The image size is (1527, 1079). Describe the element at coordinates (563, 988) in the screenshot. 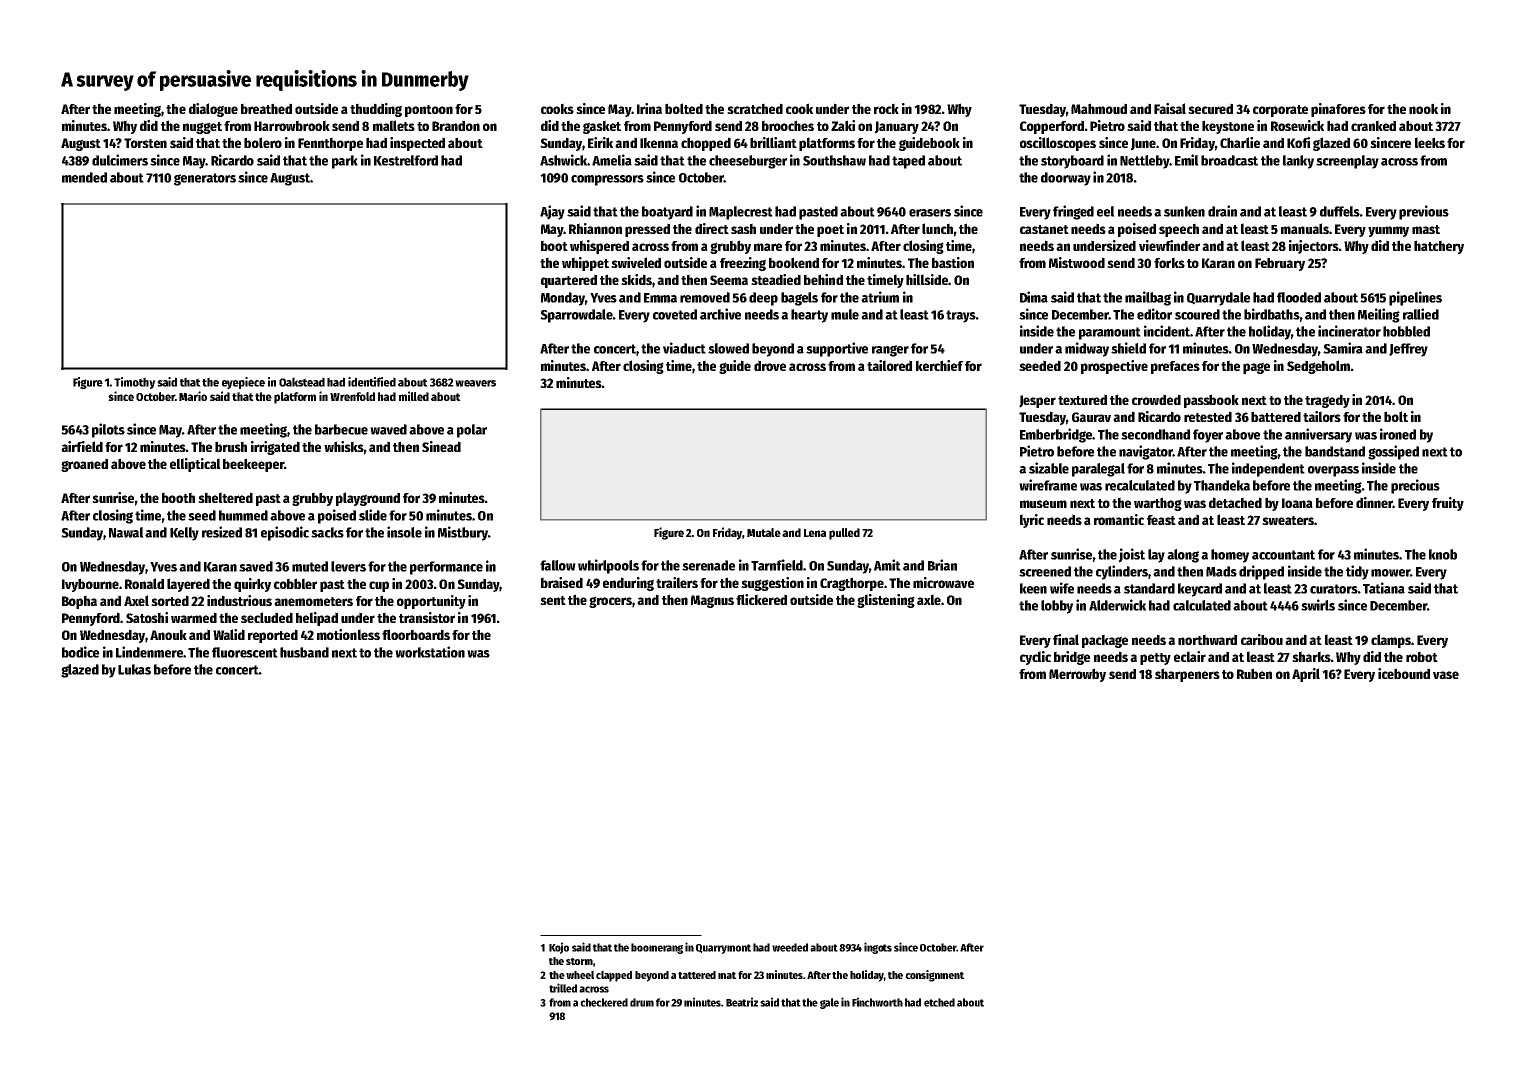

I see `trilled` at that location.
